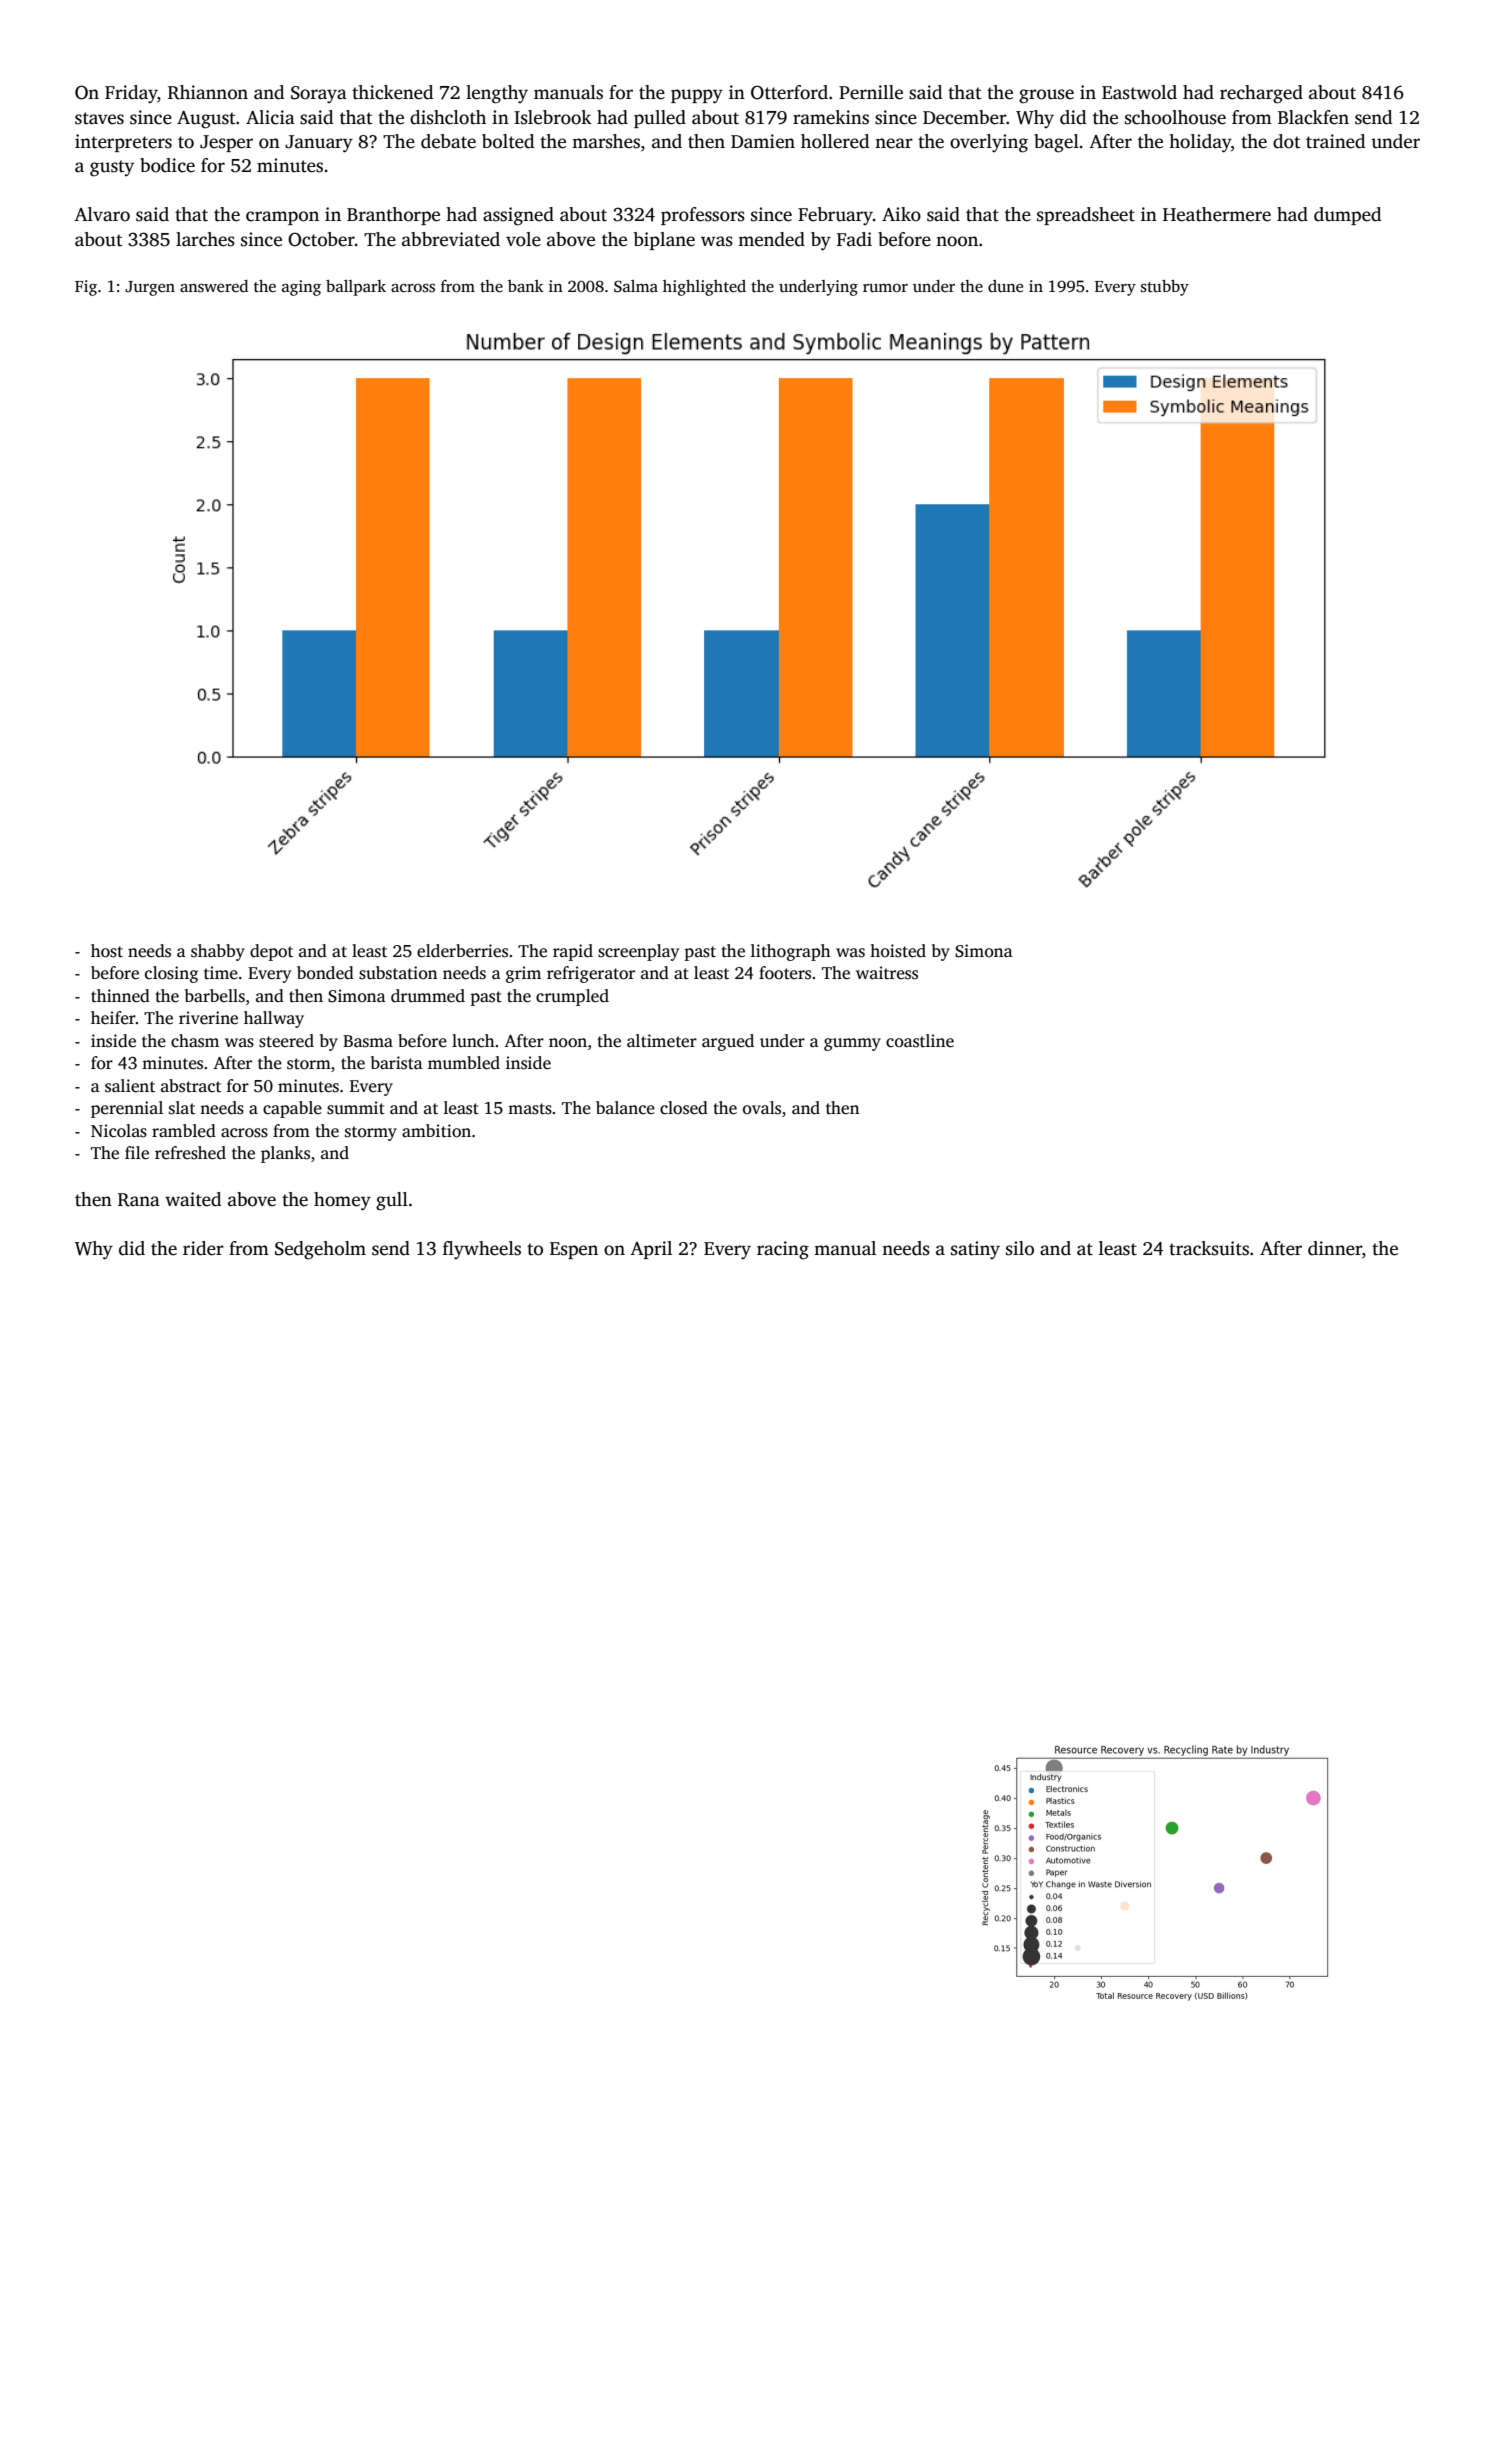  Describe the element at coordinates (214, 286) in the page. I see `answered` at that location.
